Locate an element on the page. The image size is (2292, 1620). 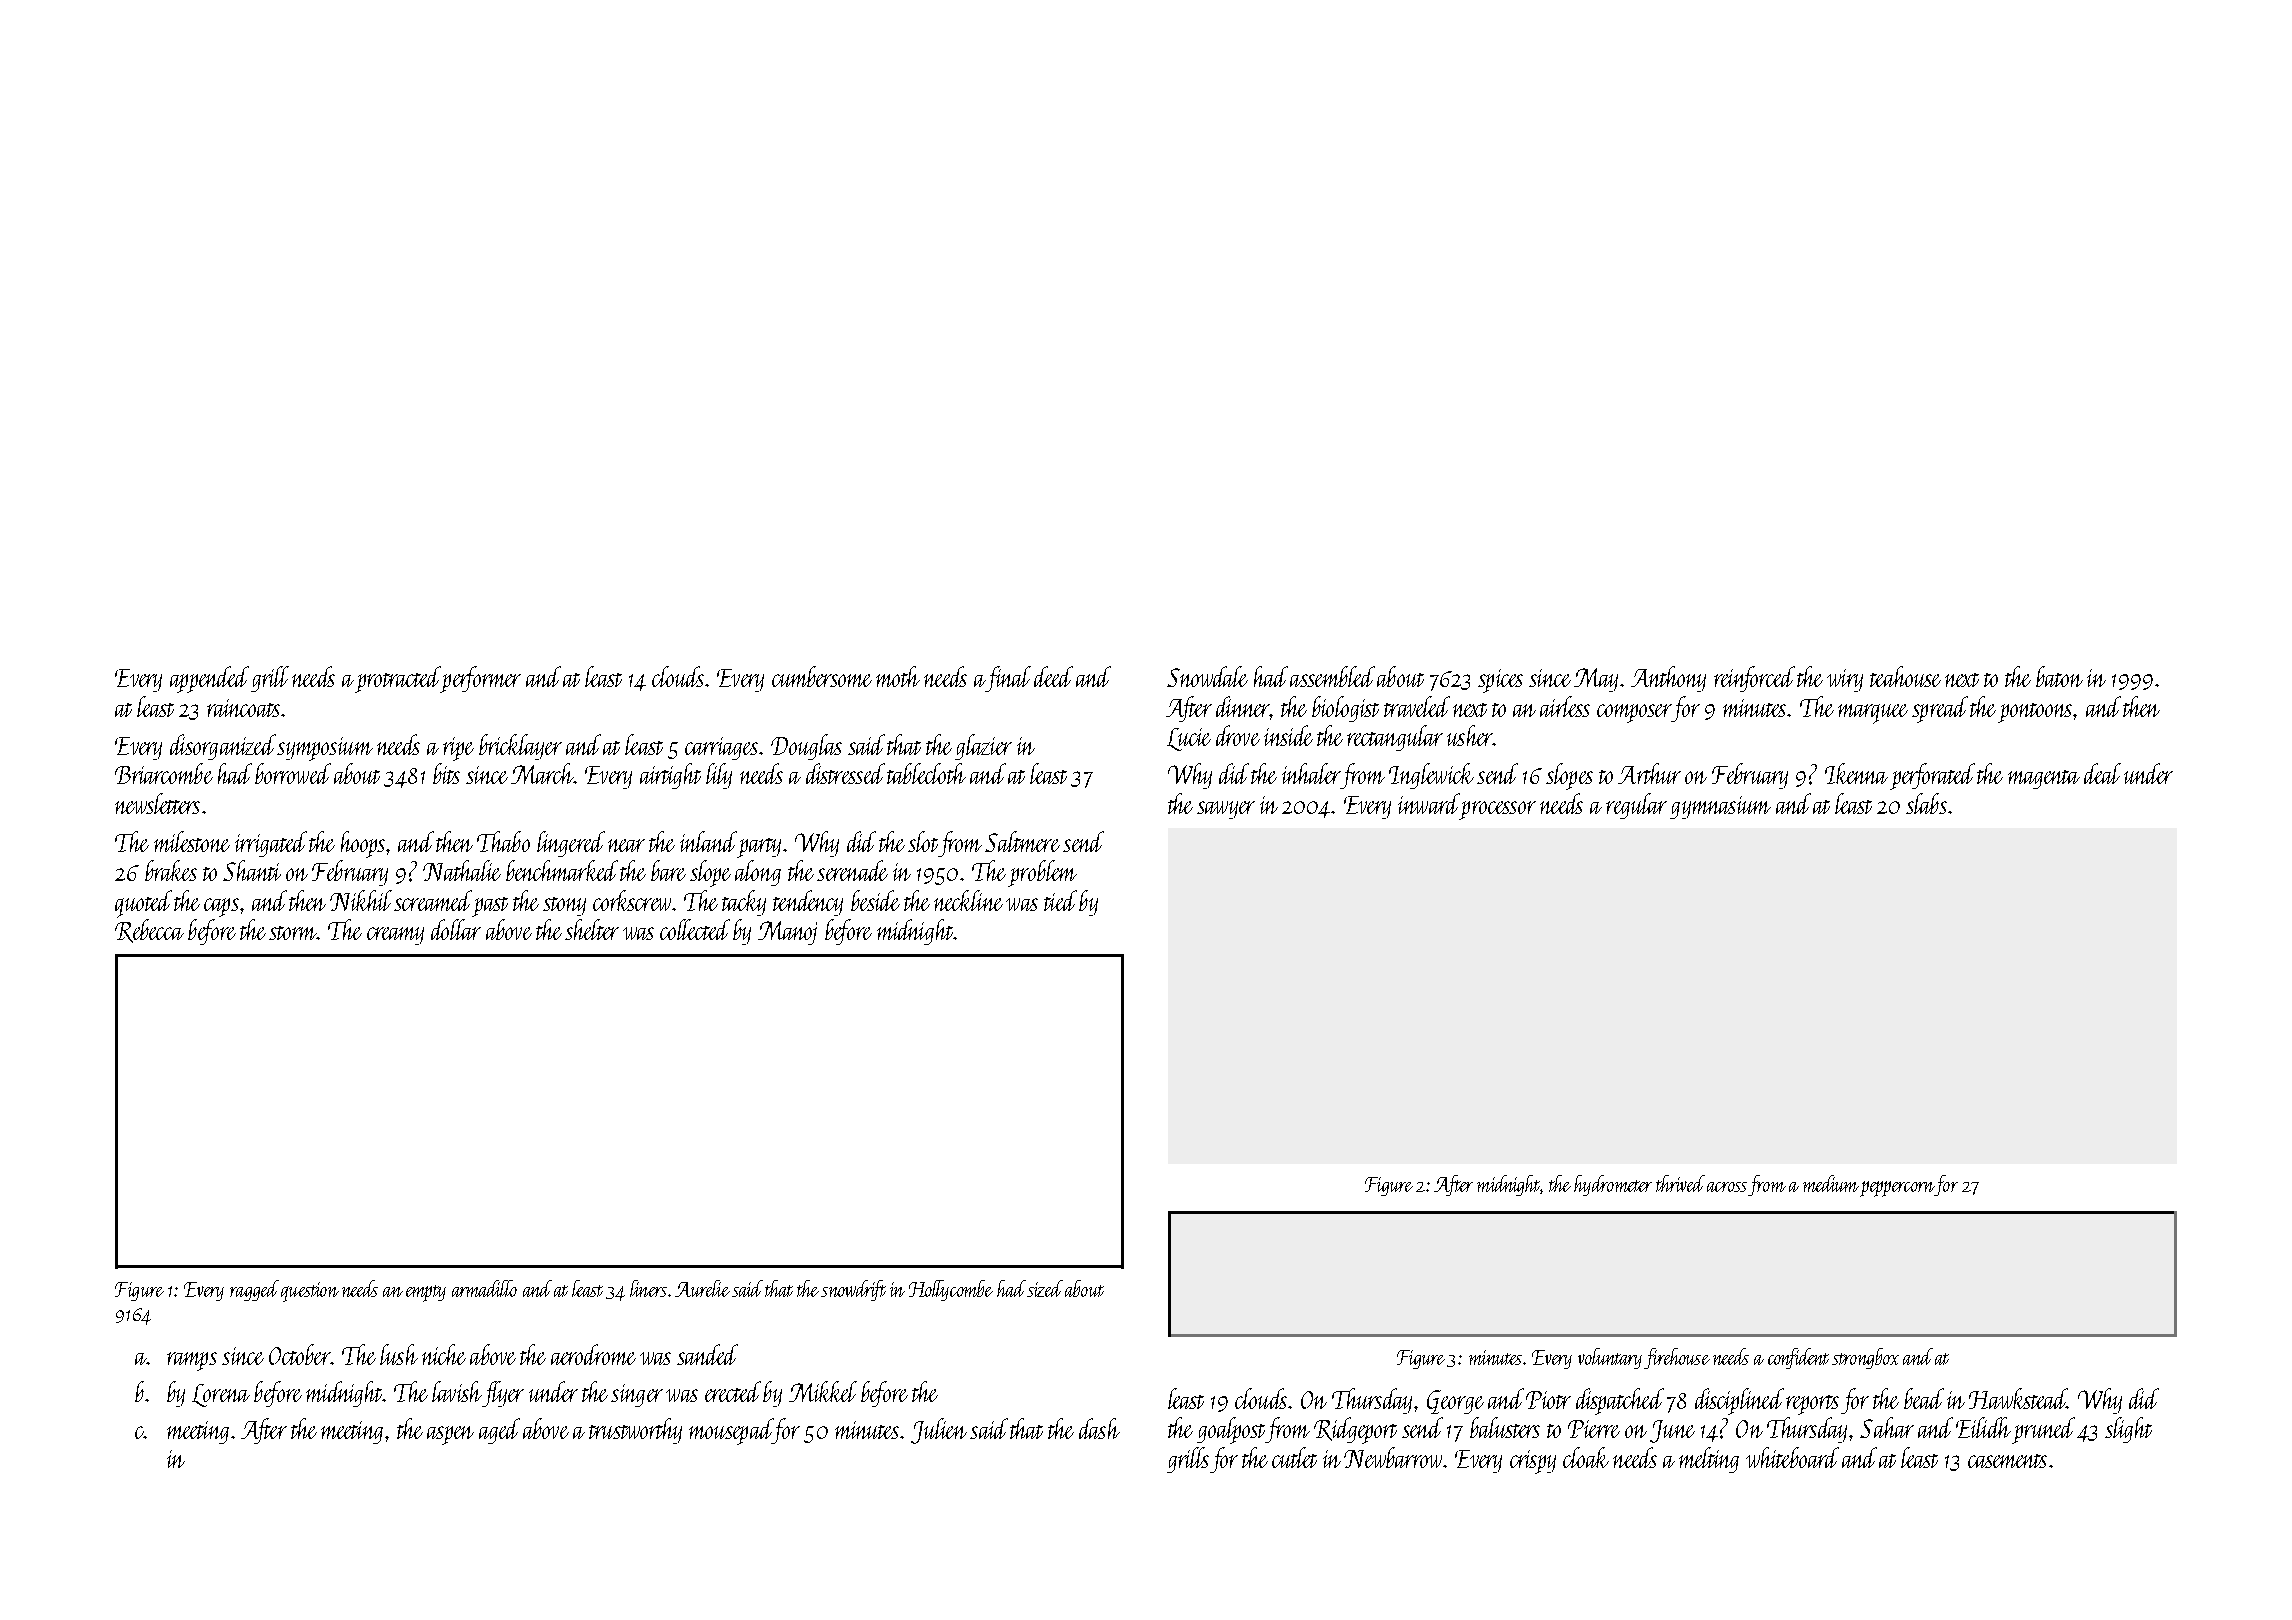
serenade is located at coordinates (852, 870).
